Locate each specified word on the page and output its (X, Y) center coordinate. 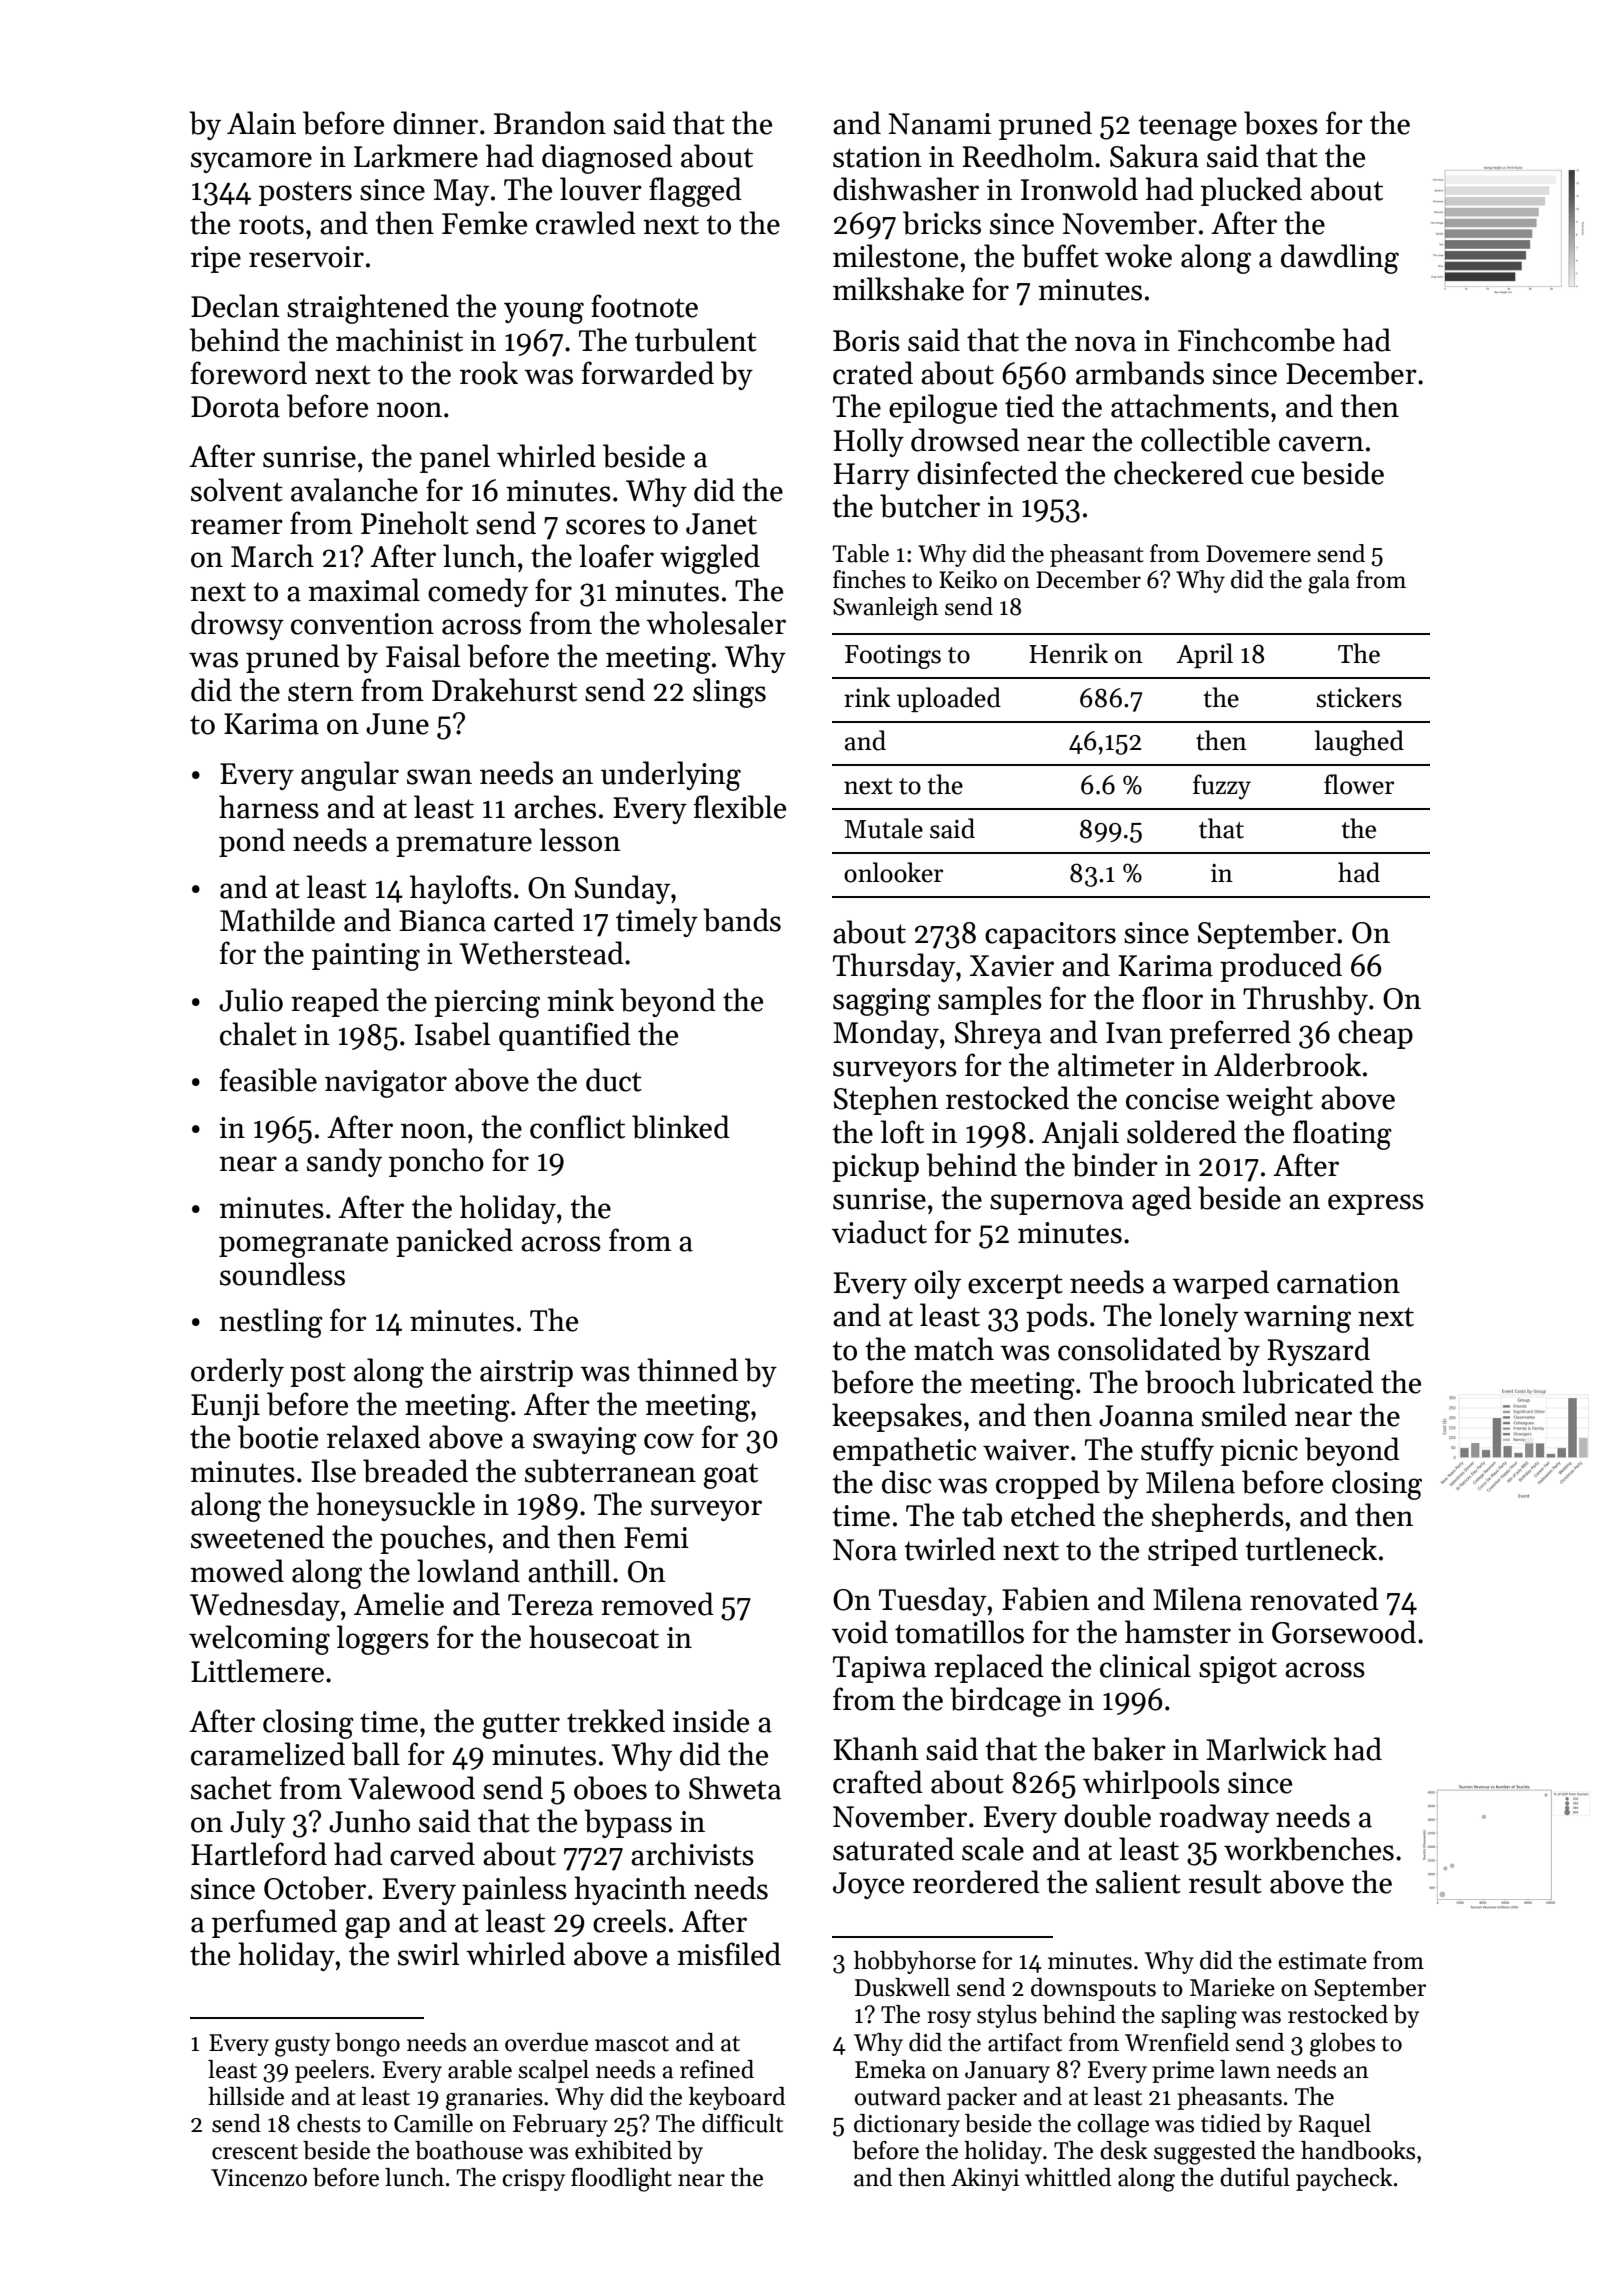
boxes (1281, 123)
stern (321, 692)
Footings (893, 657)
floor (1172, 998)
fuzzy (1222, 787)
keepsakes (897, 1417)
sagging (882, 1002)
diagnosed (607, 159)
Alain (261, 123)
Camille (433, 2123)
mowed (237, 1571)
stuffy (1177, 1451)
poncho (436, 1162)
